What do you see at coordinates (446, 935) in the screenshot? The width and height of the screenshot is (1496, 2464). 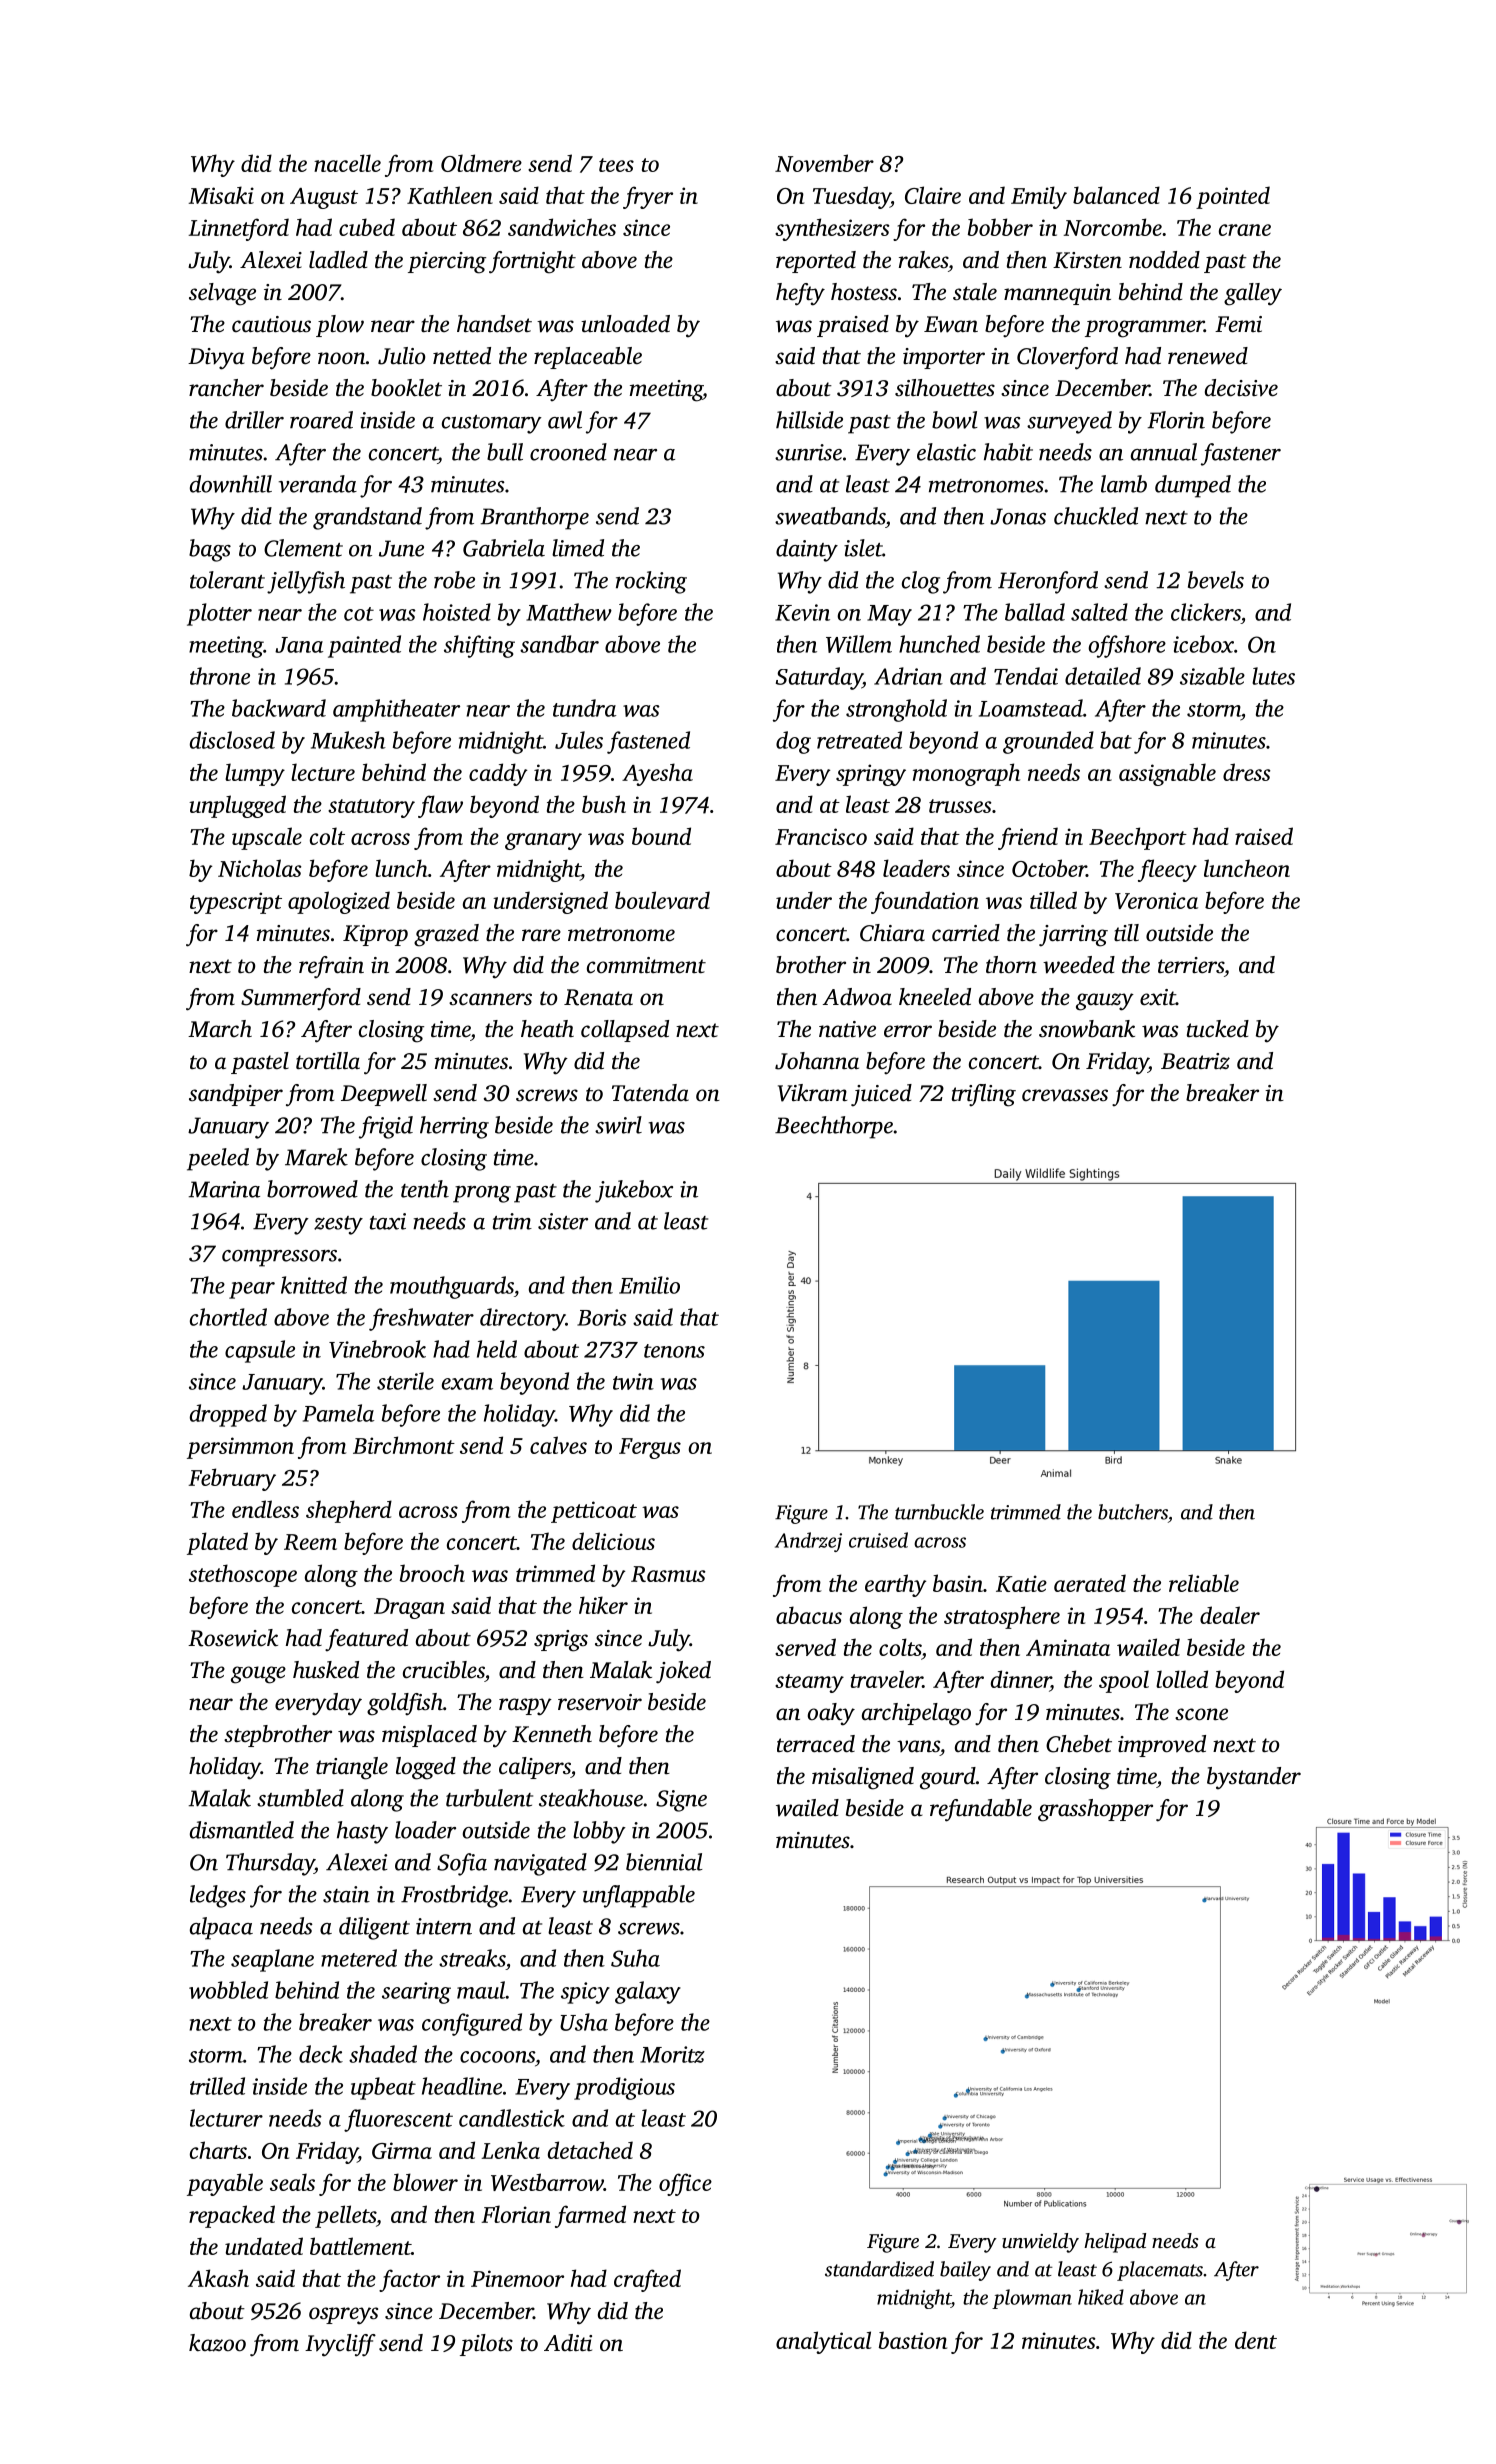 I see `grazed` at bounding box center [446, 935].
